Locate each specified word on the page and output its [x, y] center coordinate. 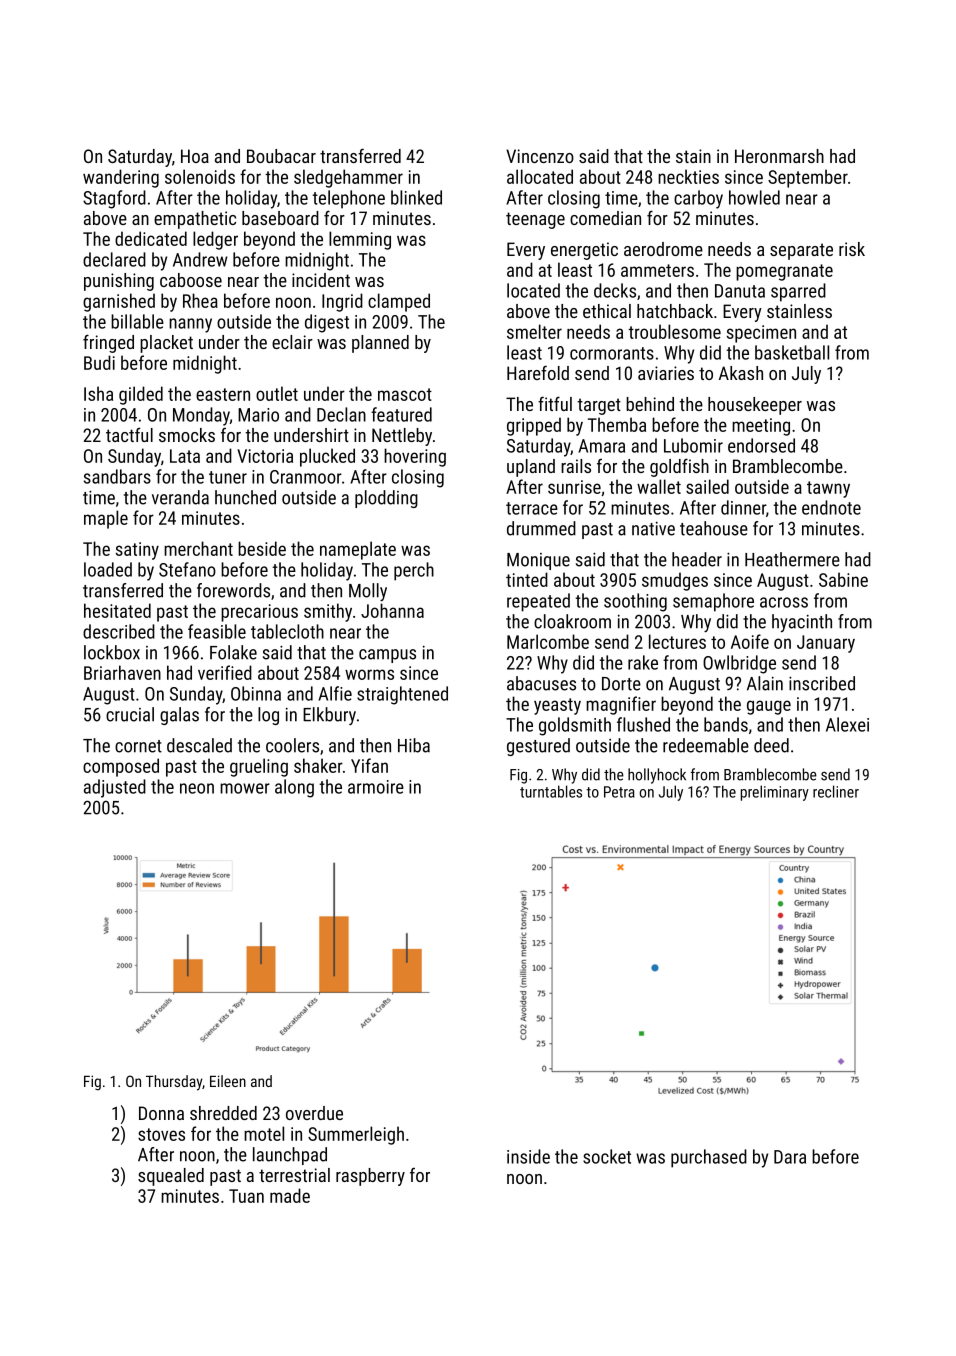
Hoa [195, 156]
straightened [402, 695]
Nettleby [402, 437]
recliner [836, 791]
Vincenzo [540, 156]
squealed [171, 1177]
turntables [551, 791]
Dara [790, 1157]
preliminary [775, 793]
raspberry [370, 1177]
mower [245, 788]
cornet [138, 746]
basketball [792, 352]
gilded [141, 395]
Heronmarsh [779, 156]
